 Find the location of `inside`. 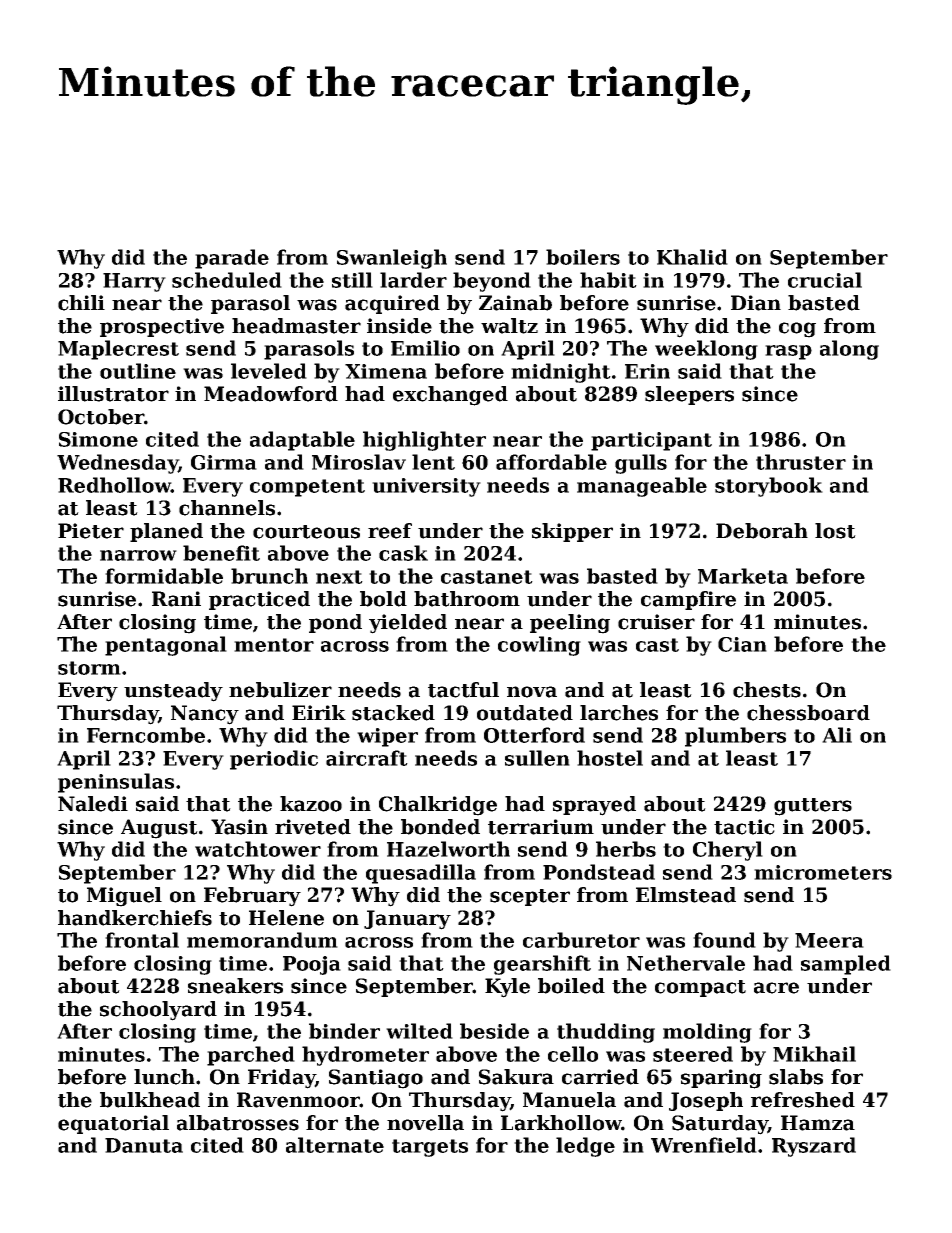

inside is located at coordinates (399, 326).
